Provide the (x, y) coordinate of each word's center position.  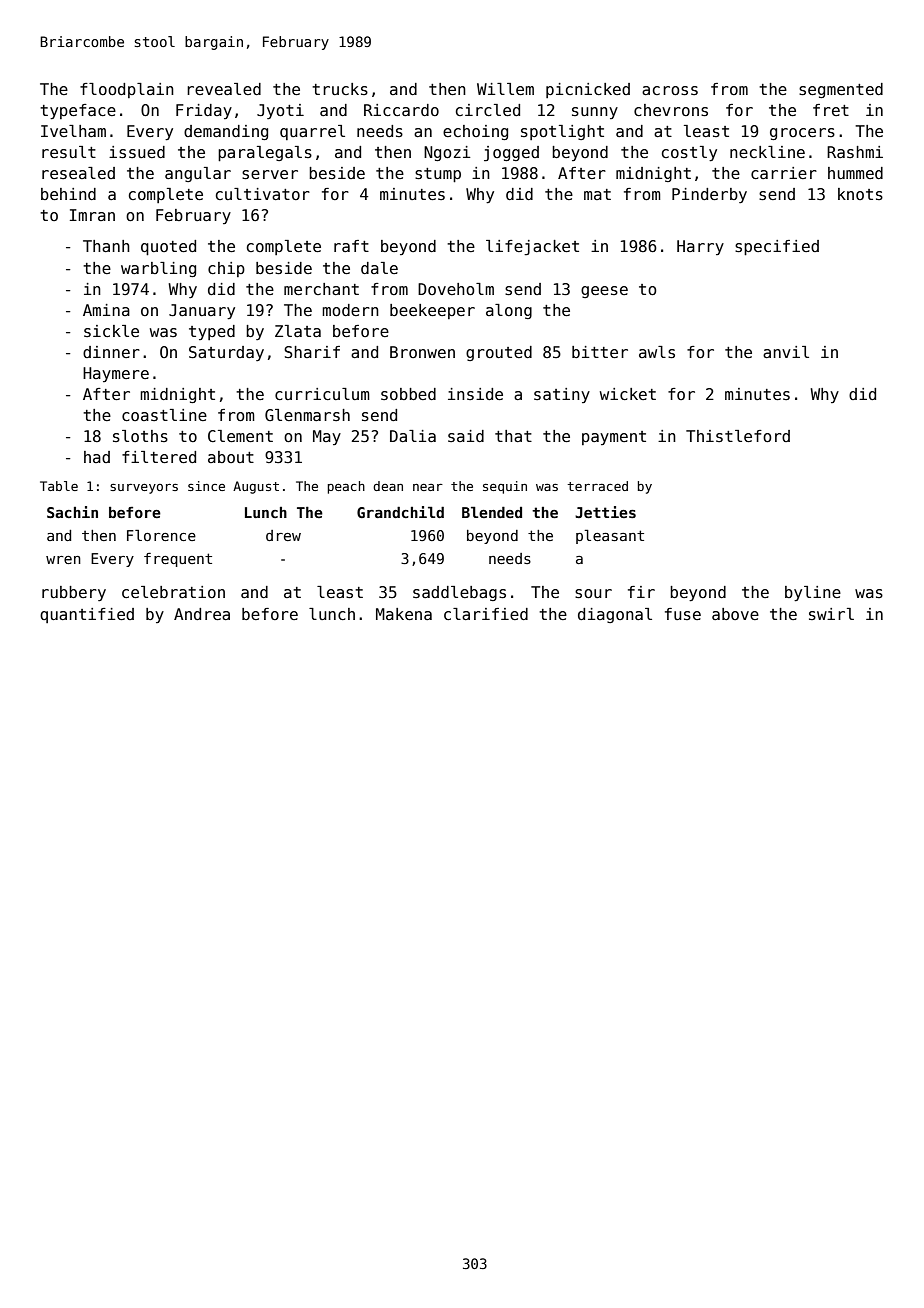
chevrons (671, 110)
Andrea (202, 614)
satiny (562, 395)
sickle (111, 331)
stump (438, 175)
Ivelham (73, 131)
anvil (786, 352)
